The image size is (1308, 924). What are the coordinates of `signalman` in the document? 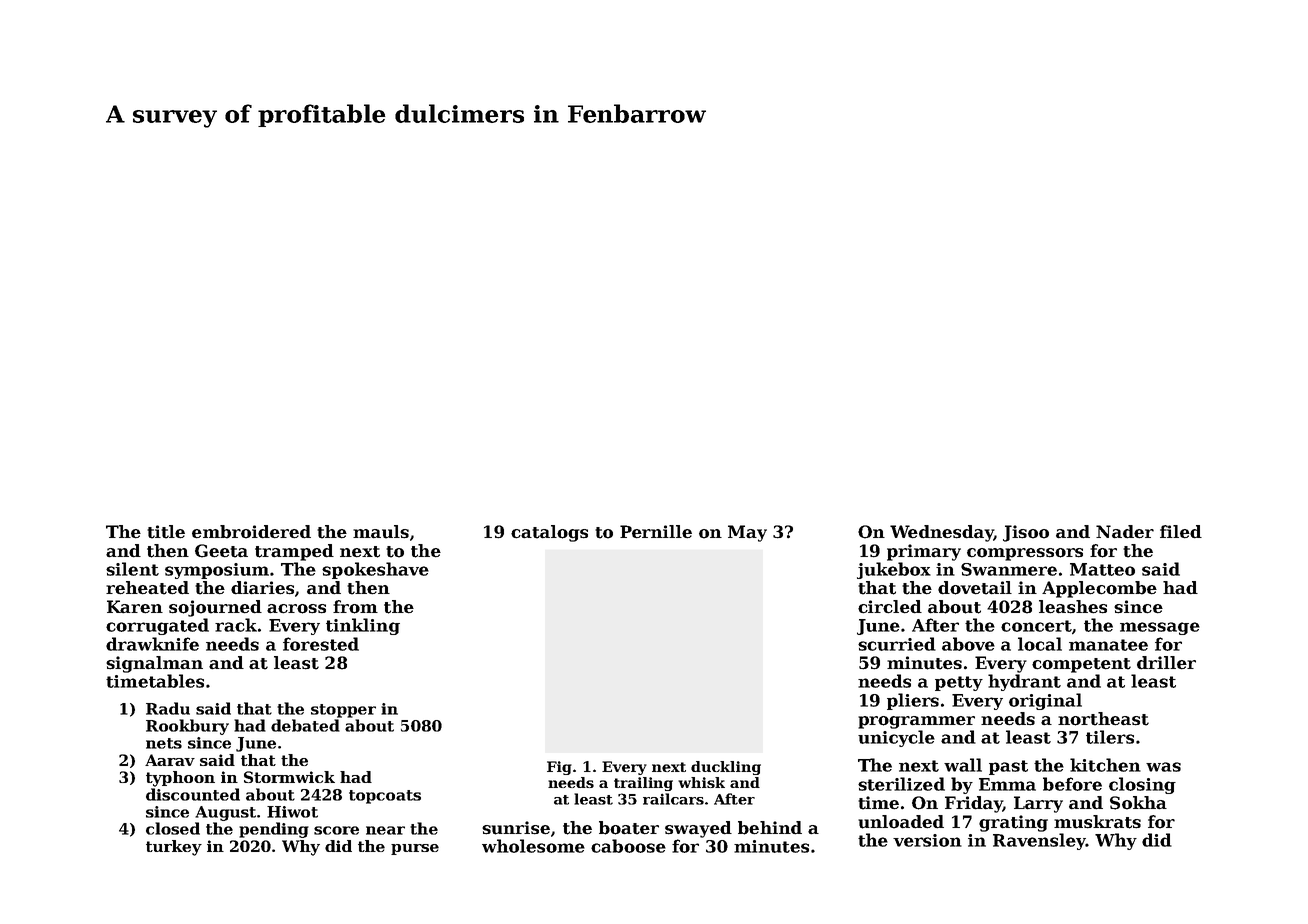 It's located at (154, 664).
